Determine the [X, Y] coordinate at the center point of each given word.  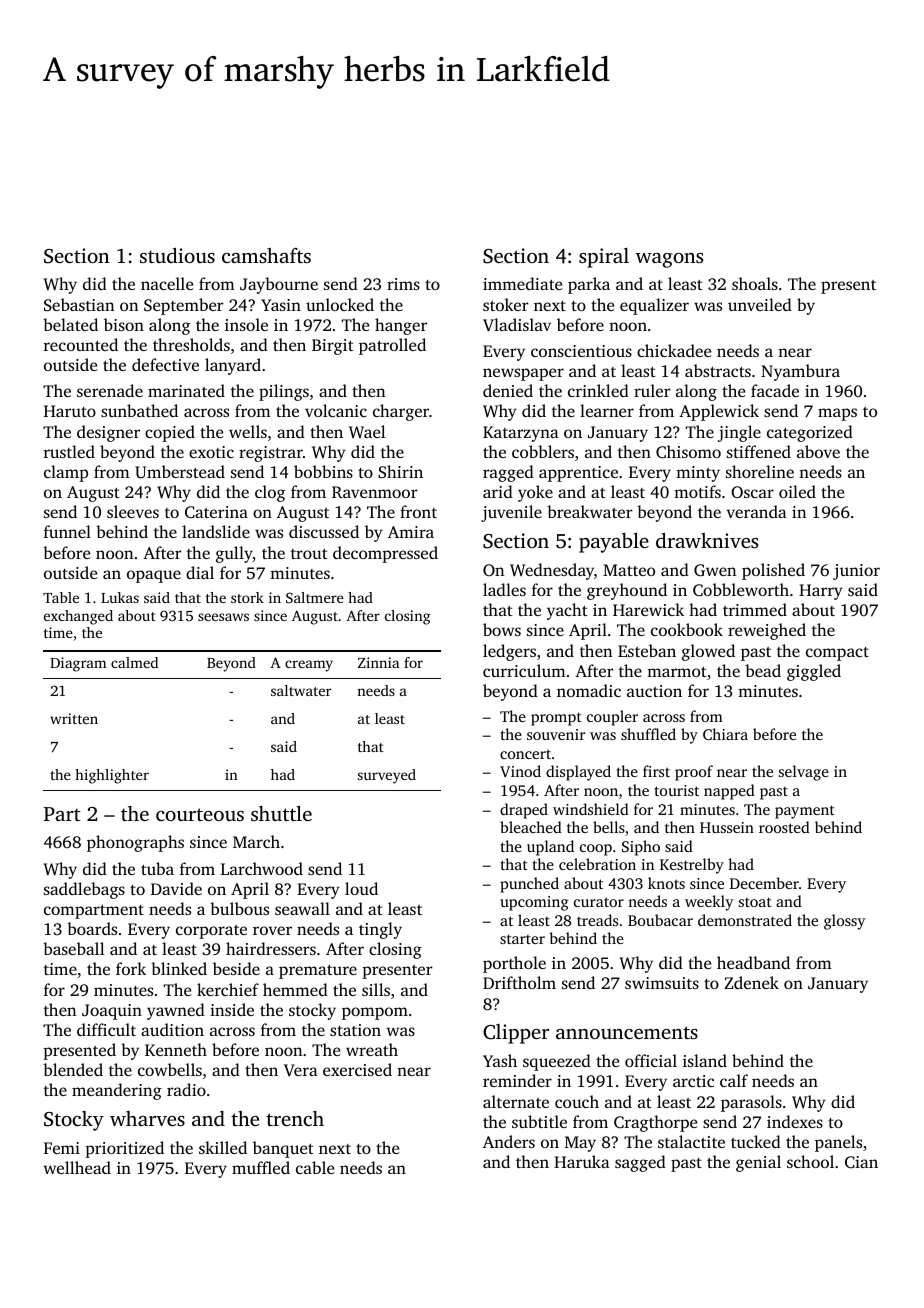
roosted [784, 827]
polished [773, 571]
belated [70, 324]
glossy [844, 922]
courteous [200, 814]
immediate [522, 283]
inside [232, 1009]
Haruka [582, 1161]
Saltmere [315, 597]
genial [758, 1163]
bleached [531, 827]
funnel [67, 531]
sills [376, 989]
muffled [261, 1167]
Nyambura [800, 372]
